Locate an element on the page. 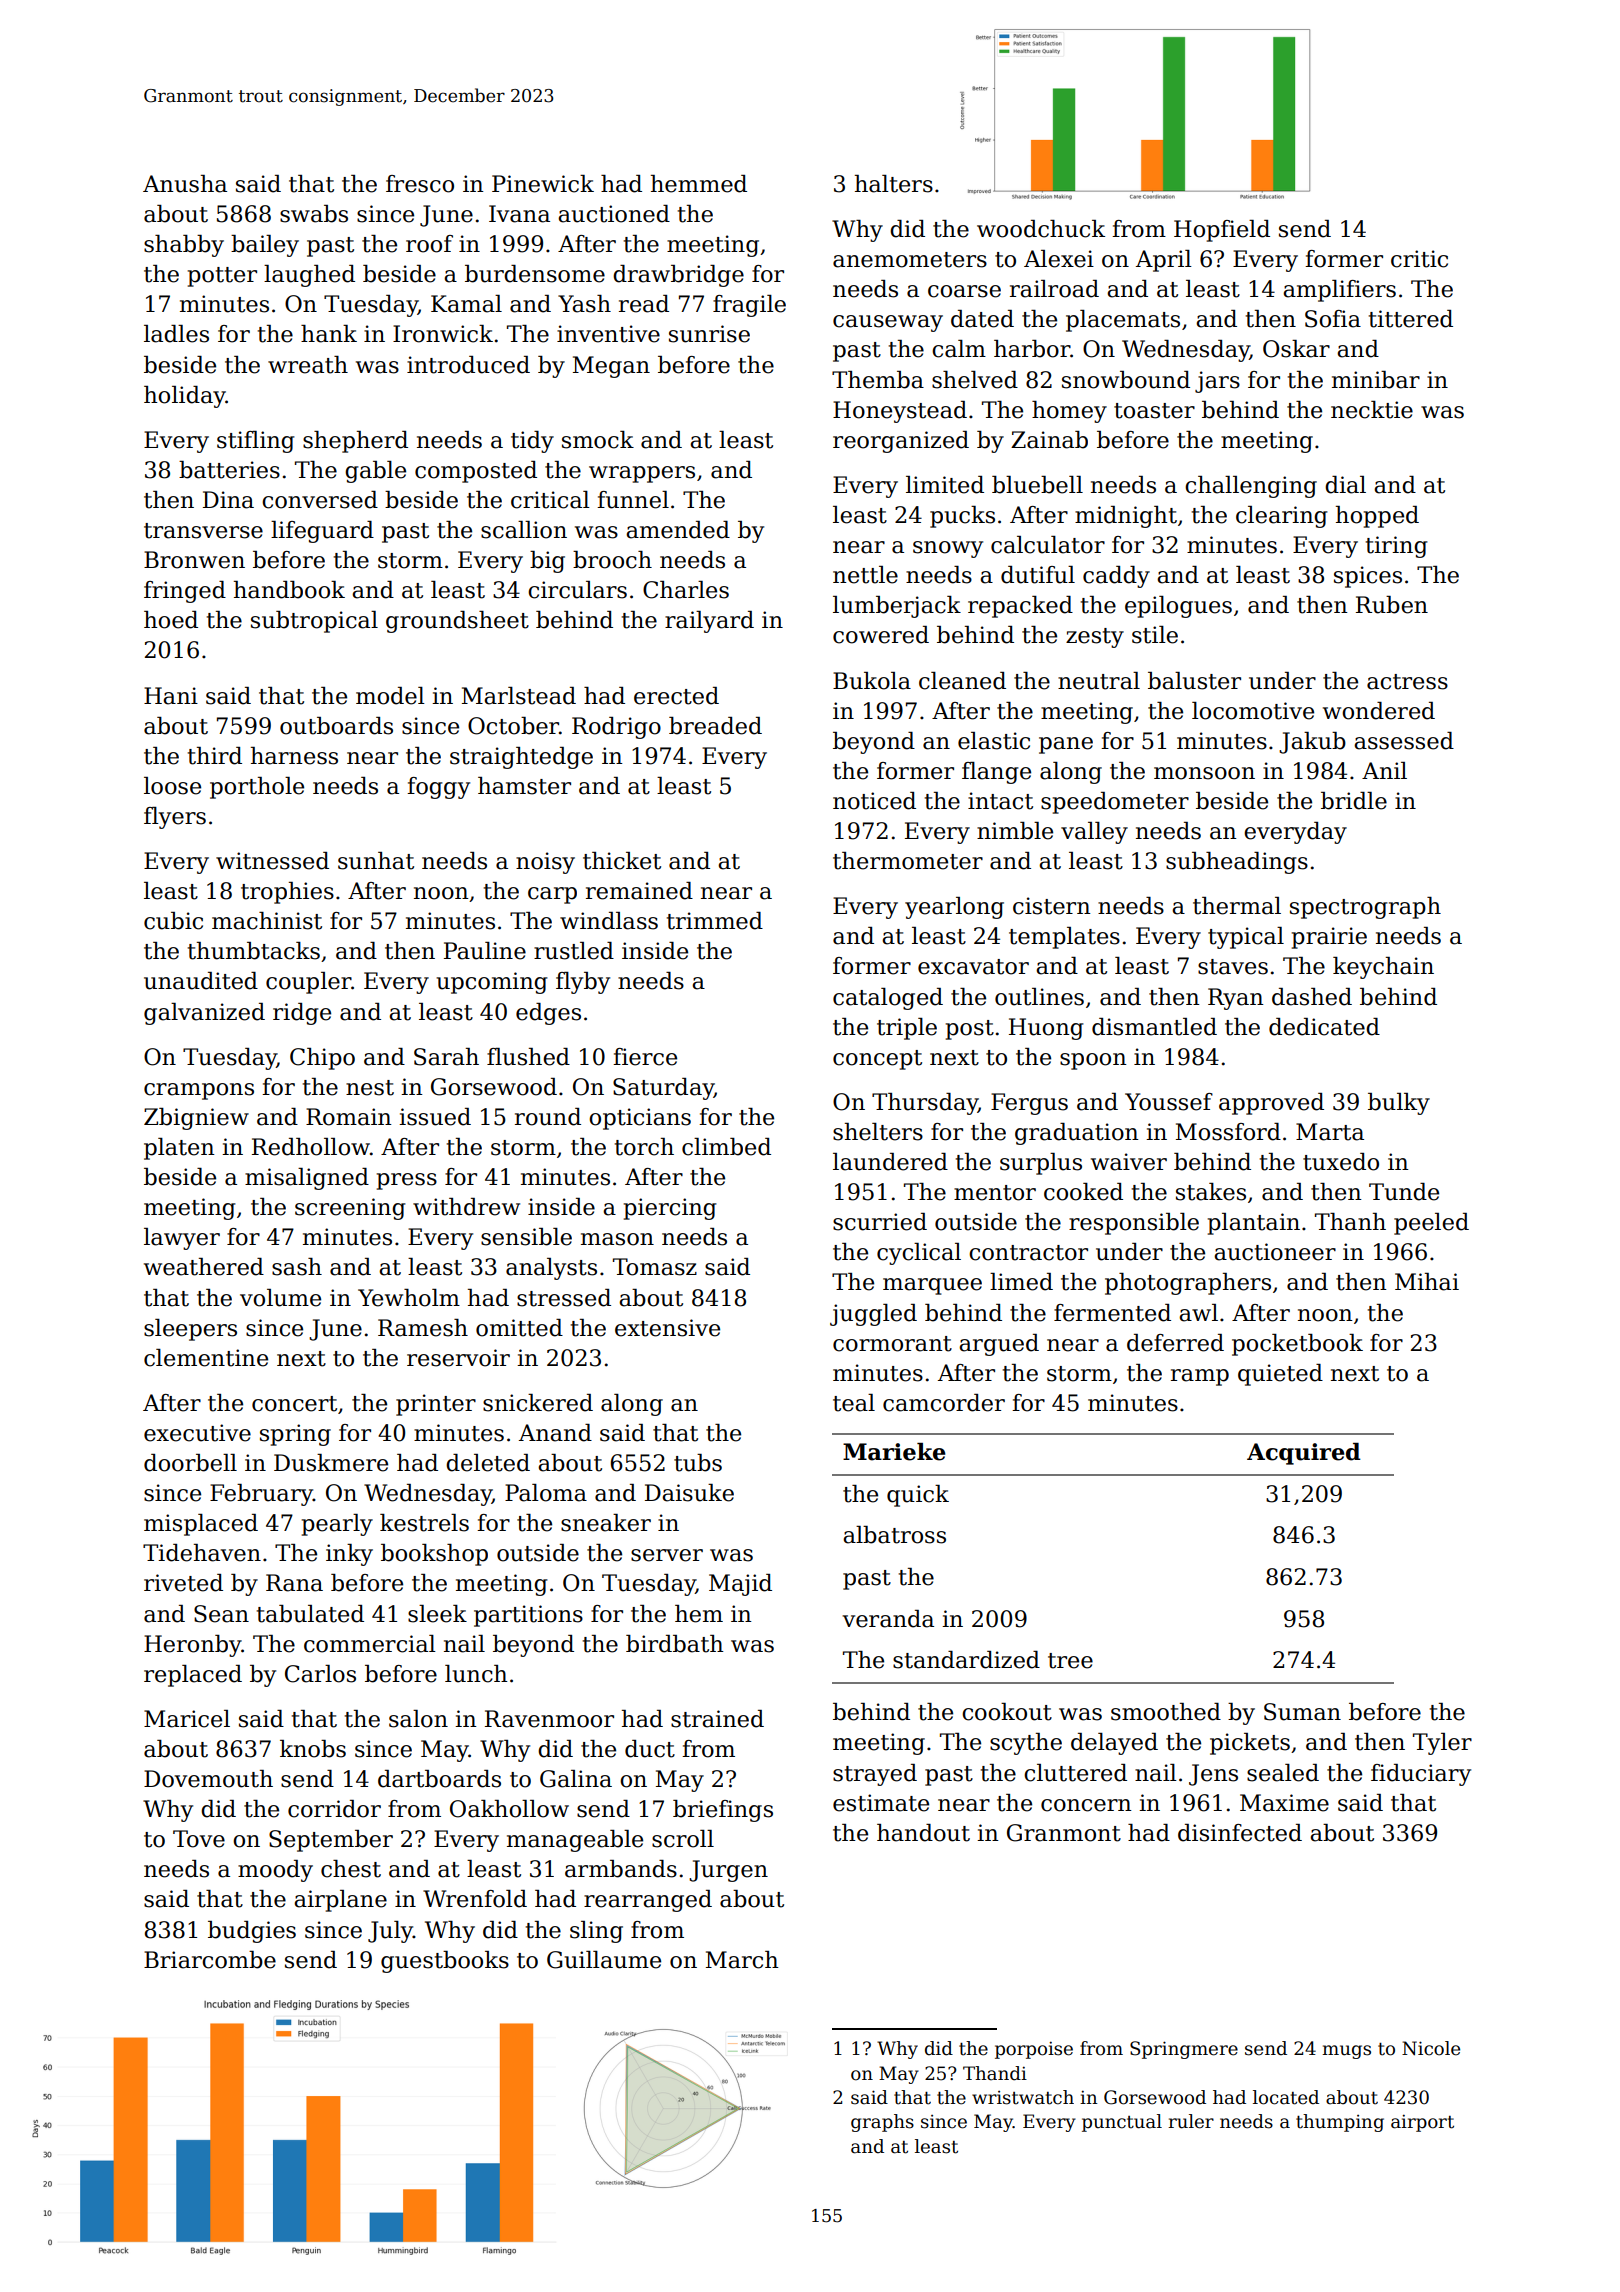 This page has height=2292, width=1620. lawyer is located at coordinates (182, 1239).
